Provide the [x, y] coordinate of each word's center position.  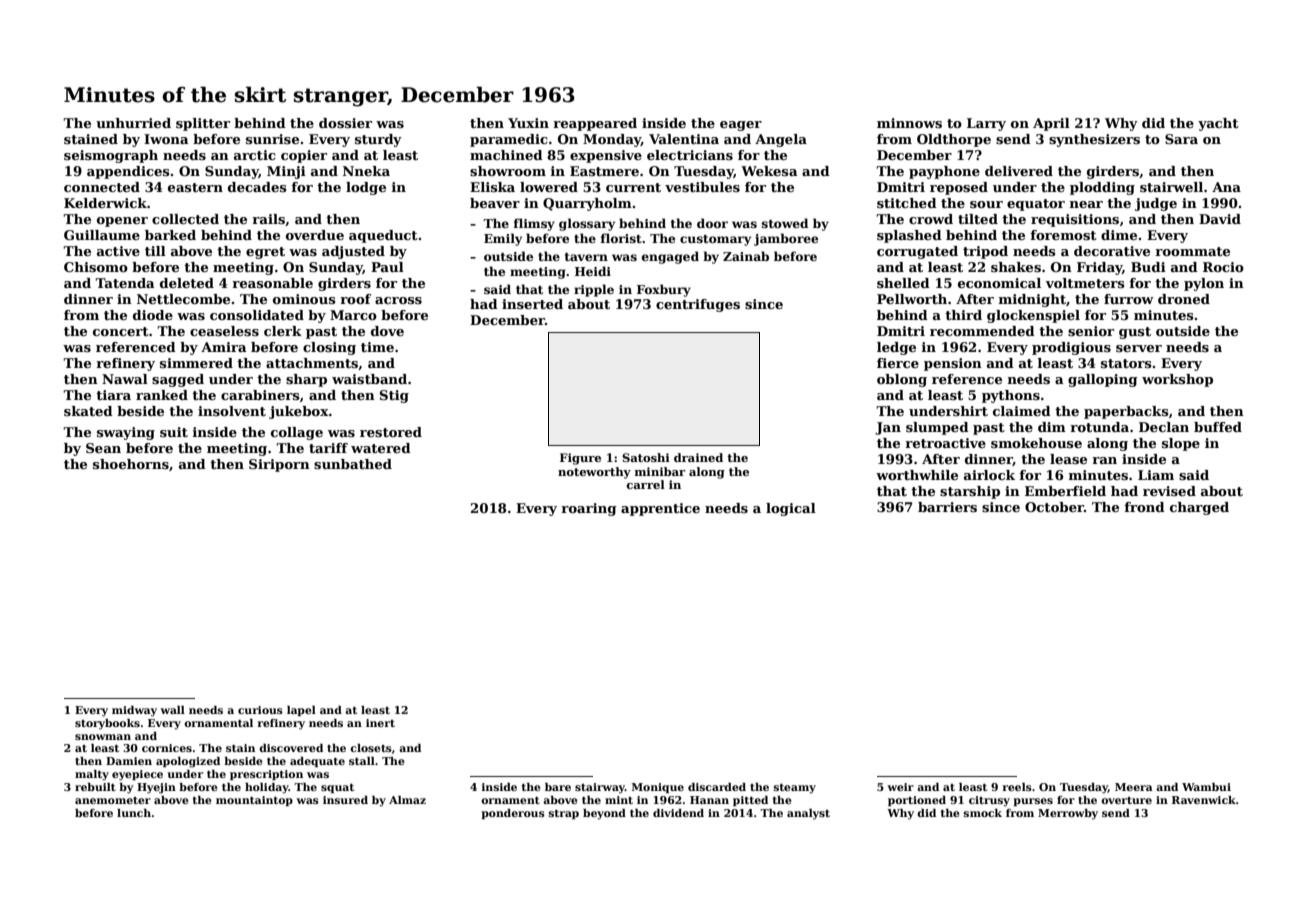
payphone [944, 172]
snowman [103, 737]
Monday [612, 140]
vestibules [702, 187]
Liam [1156, 475]
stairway [600, 788]
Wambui [1206, 787]
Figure [580, 459]
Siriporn [279, 465]
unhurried [133, 123]
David [1220, 219]
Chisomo [96, 267]
